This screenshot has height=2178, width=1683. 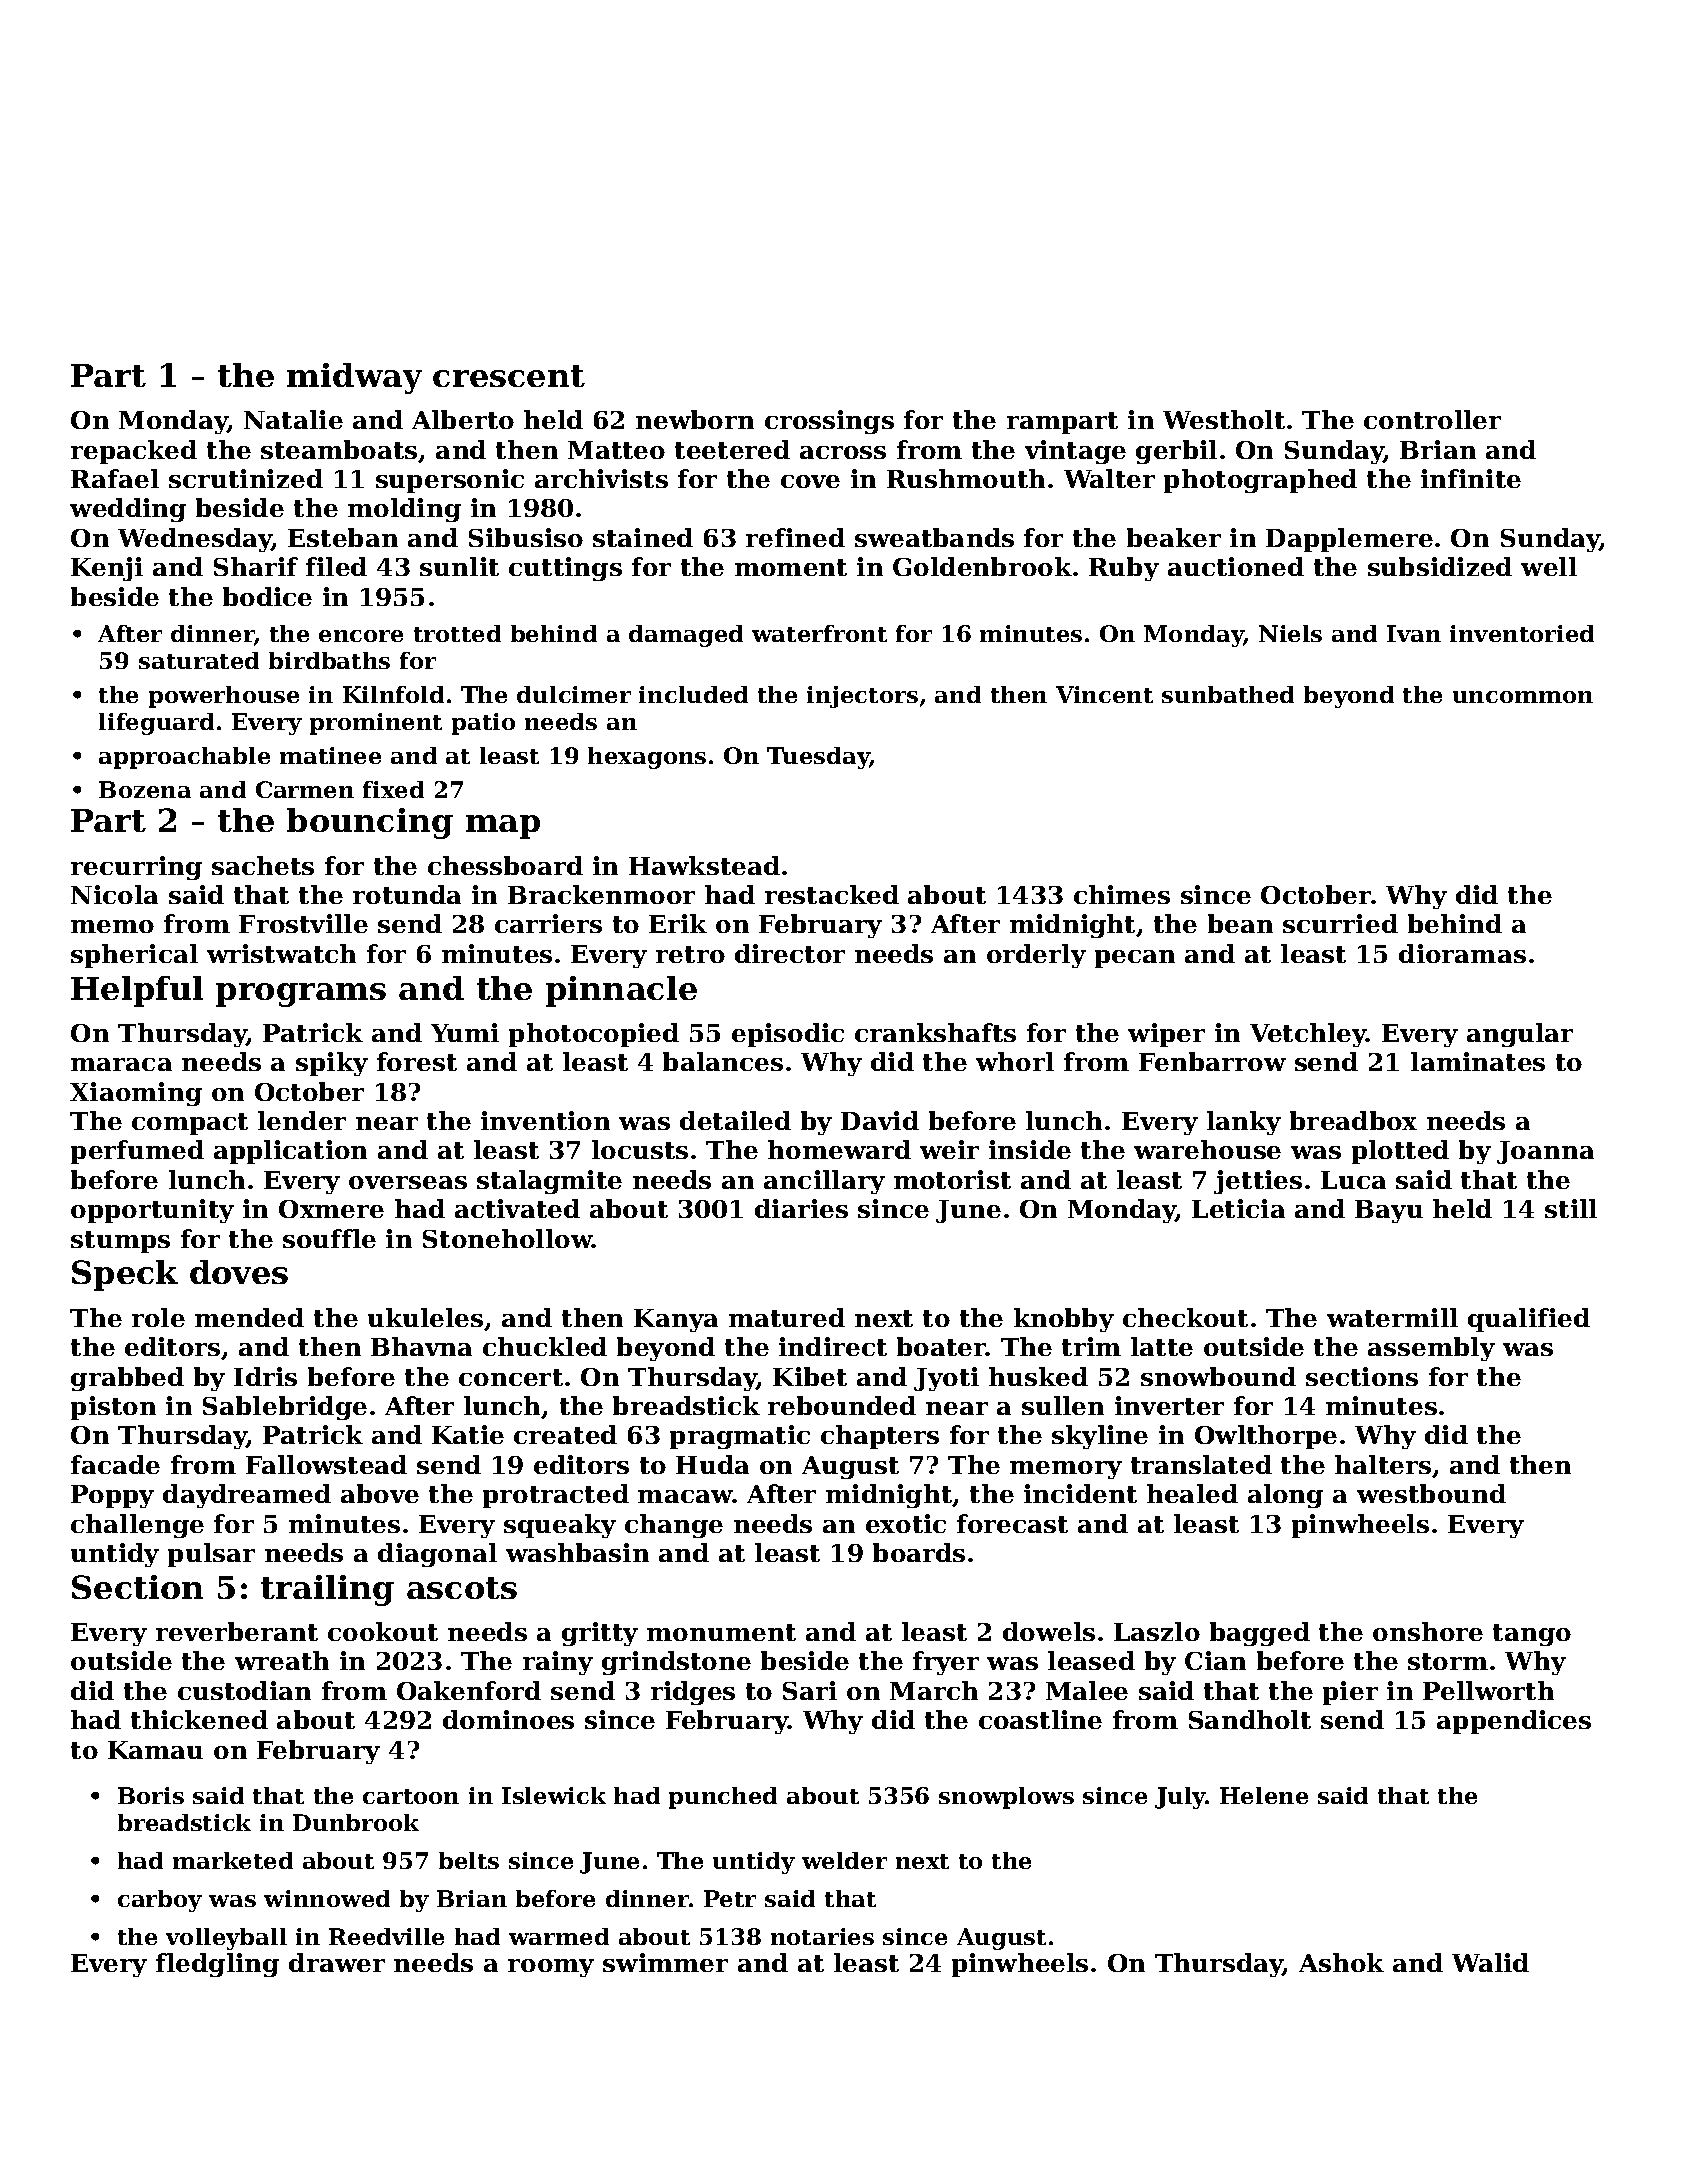 I want to click on Ashok, so click(x=1341, y=1962).
